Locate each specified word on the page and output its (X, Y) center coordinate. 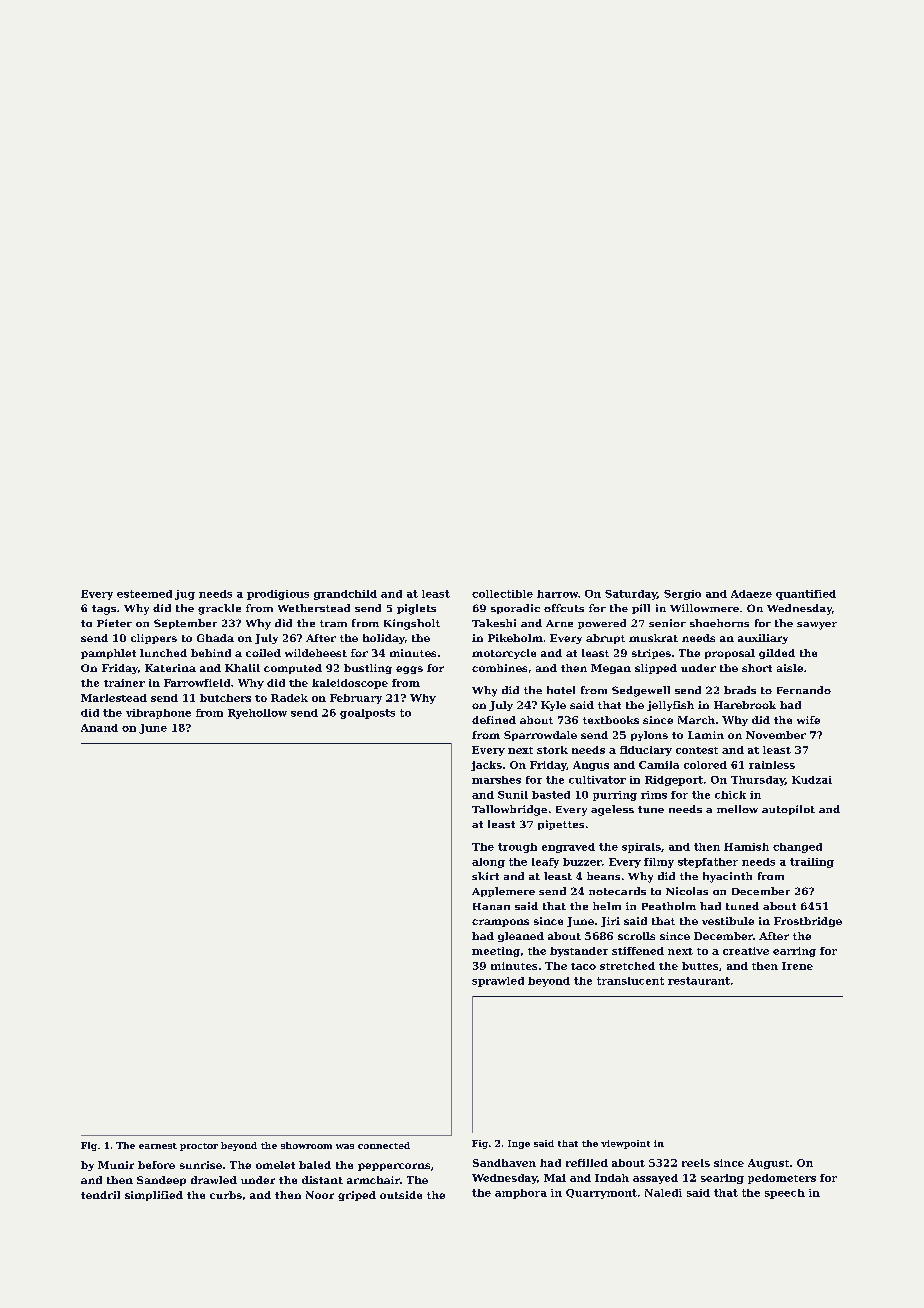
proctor (199, 1147)
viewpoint (625, 1144)
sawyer (817, 626)
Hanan (491, 906)
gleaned (521, 937)
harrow (557, 594)
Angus (591, 766)
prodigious (278, 595)
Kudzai (812, 780)
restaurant (699, 981)
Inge (519, 1144)
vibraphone (158, 714)
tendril (100, 1195)
